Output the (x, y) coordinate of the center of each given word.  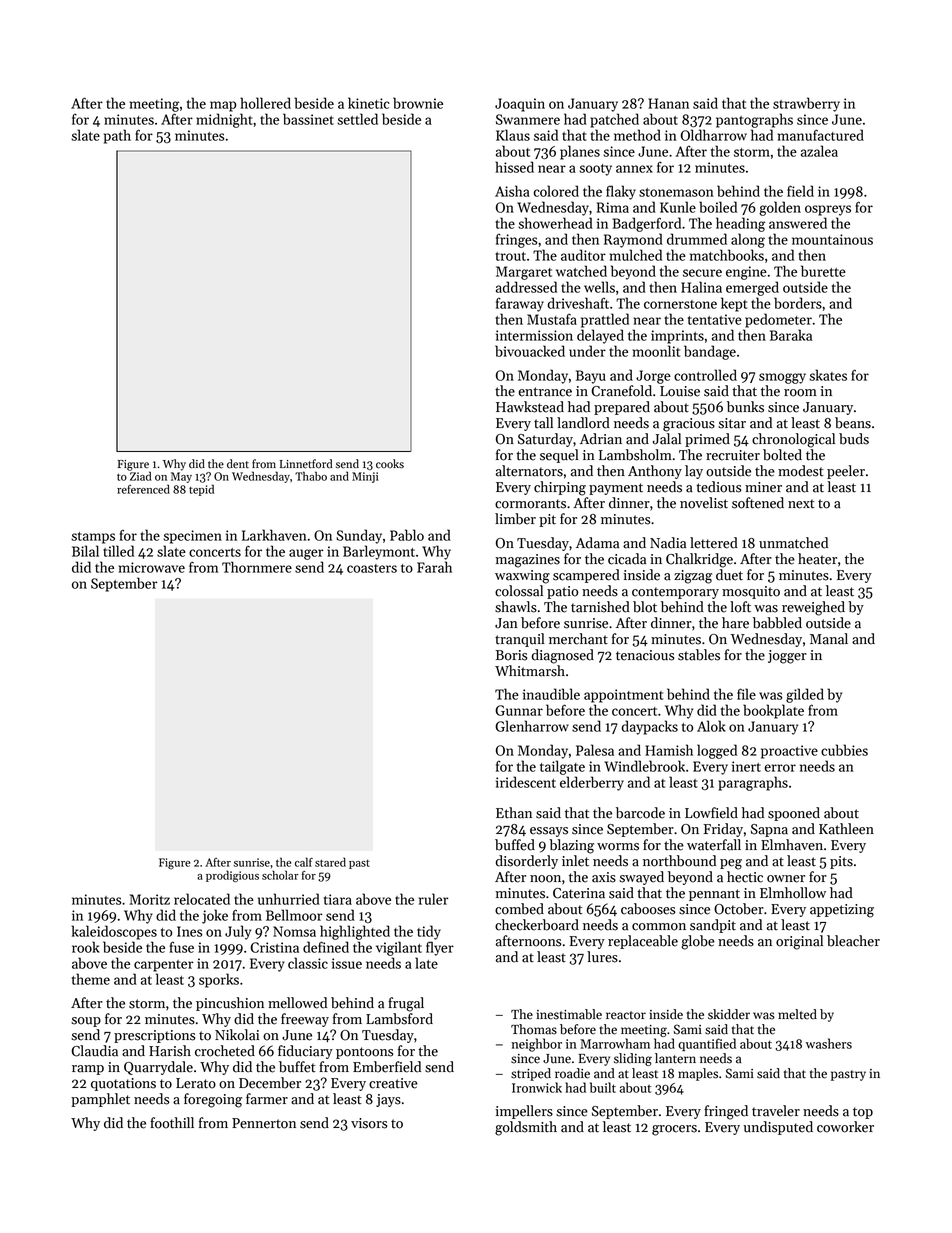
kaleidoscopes (114, 932)
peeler (846, 472)
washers (829, 1043)
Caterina (579, 893)
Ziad (141, 476)
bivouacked (530, 351)
